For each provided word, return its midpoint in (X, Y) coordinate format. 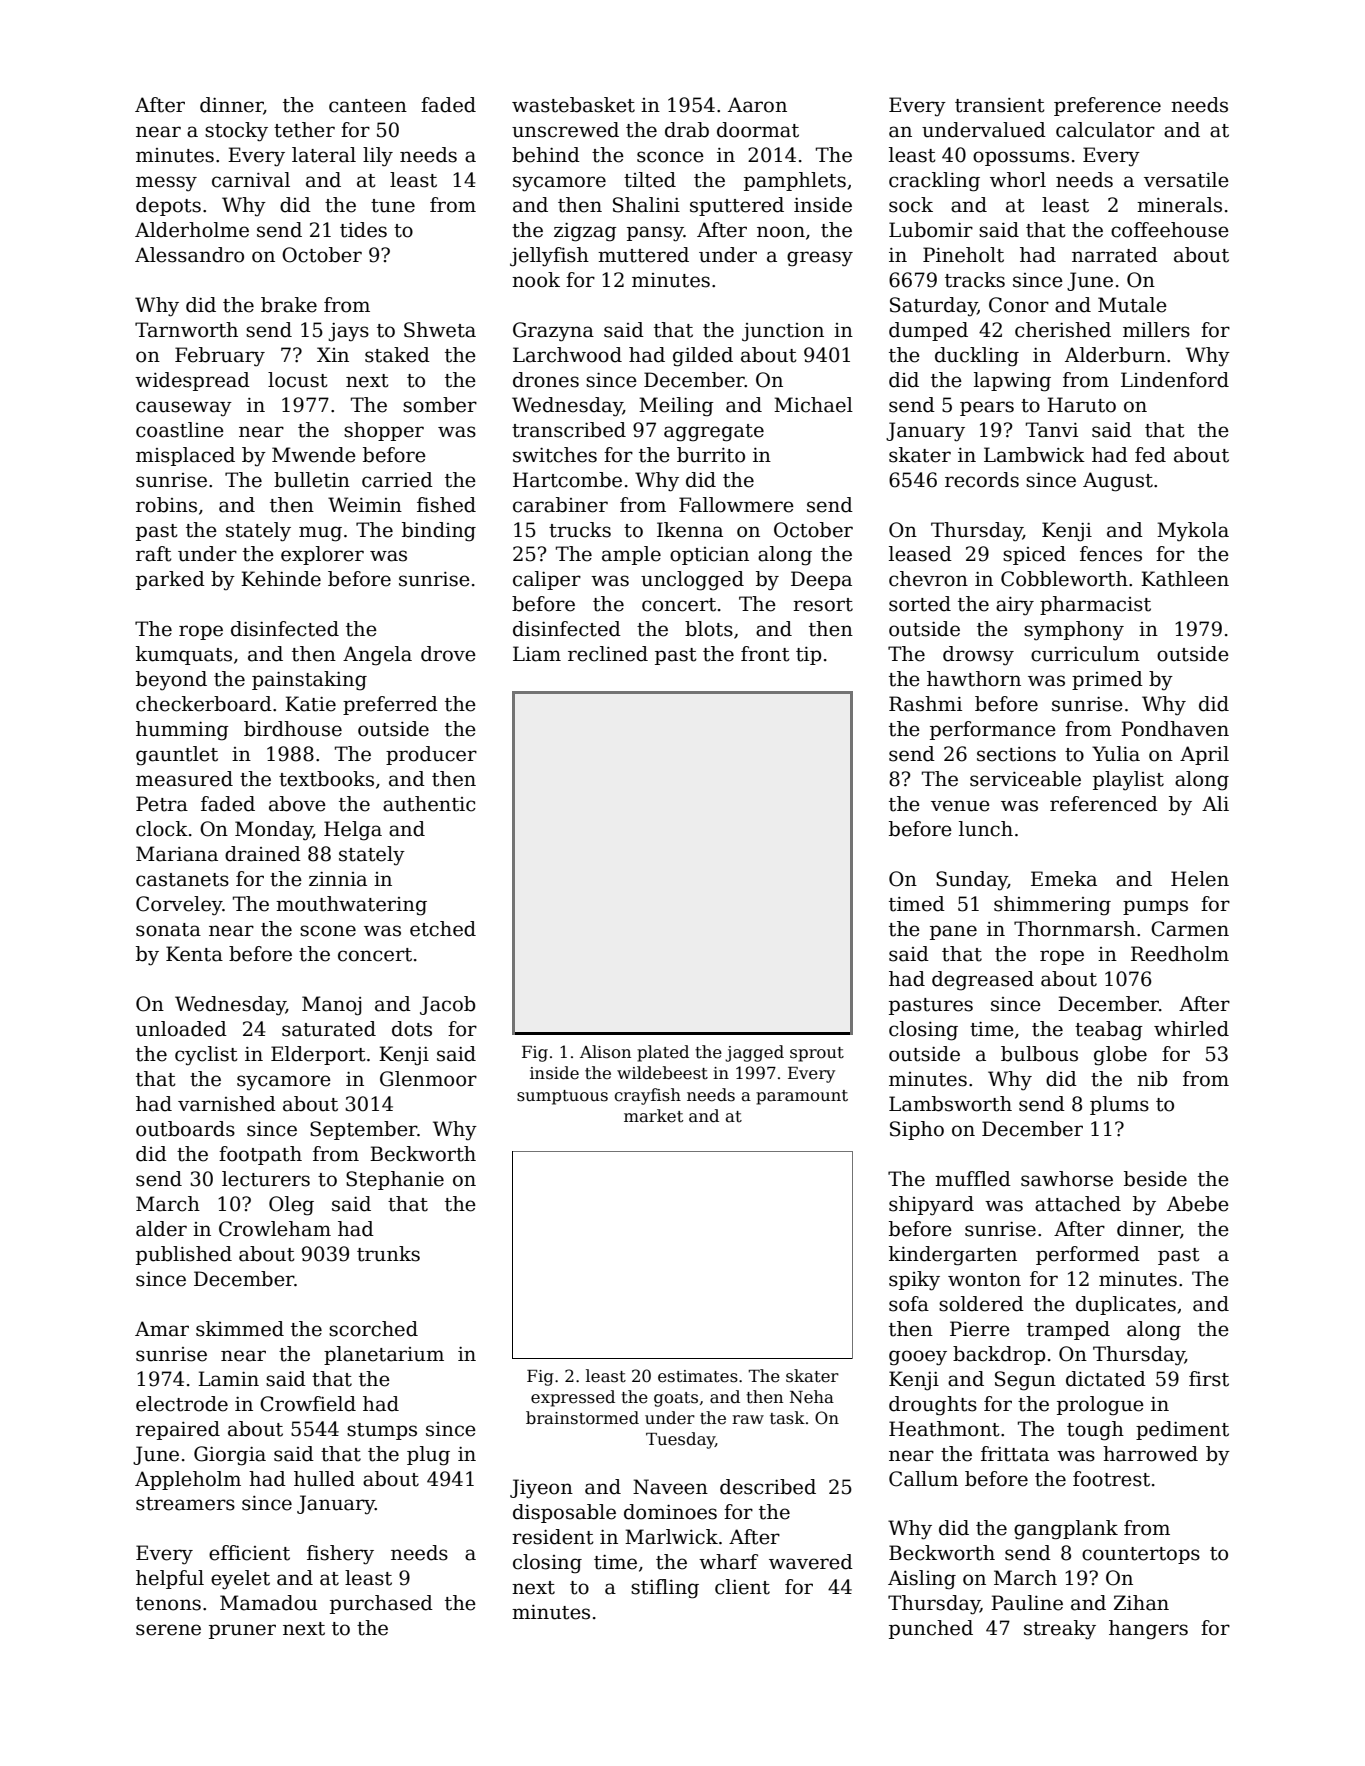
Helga (353, 831)
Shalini (646, 205)
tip (808, 656)
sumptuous (562, 1097)
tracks (975, 280)
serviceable (1025, 779)
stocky (236, 132)
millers (1156, 330)
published (184, 1255)
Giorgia (230, 1456)
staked (397, 355)
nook (536, 280)
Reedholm (1180, 954)
